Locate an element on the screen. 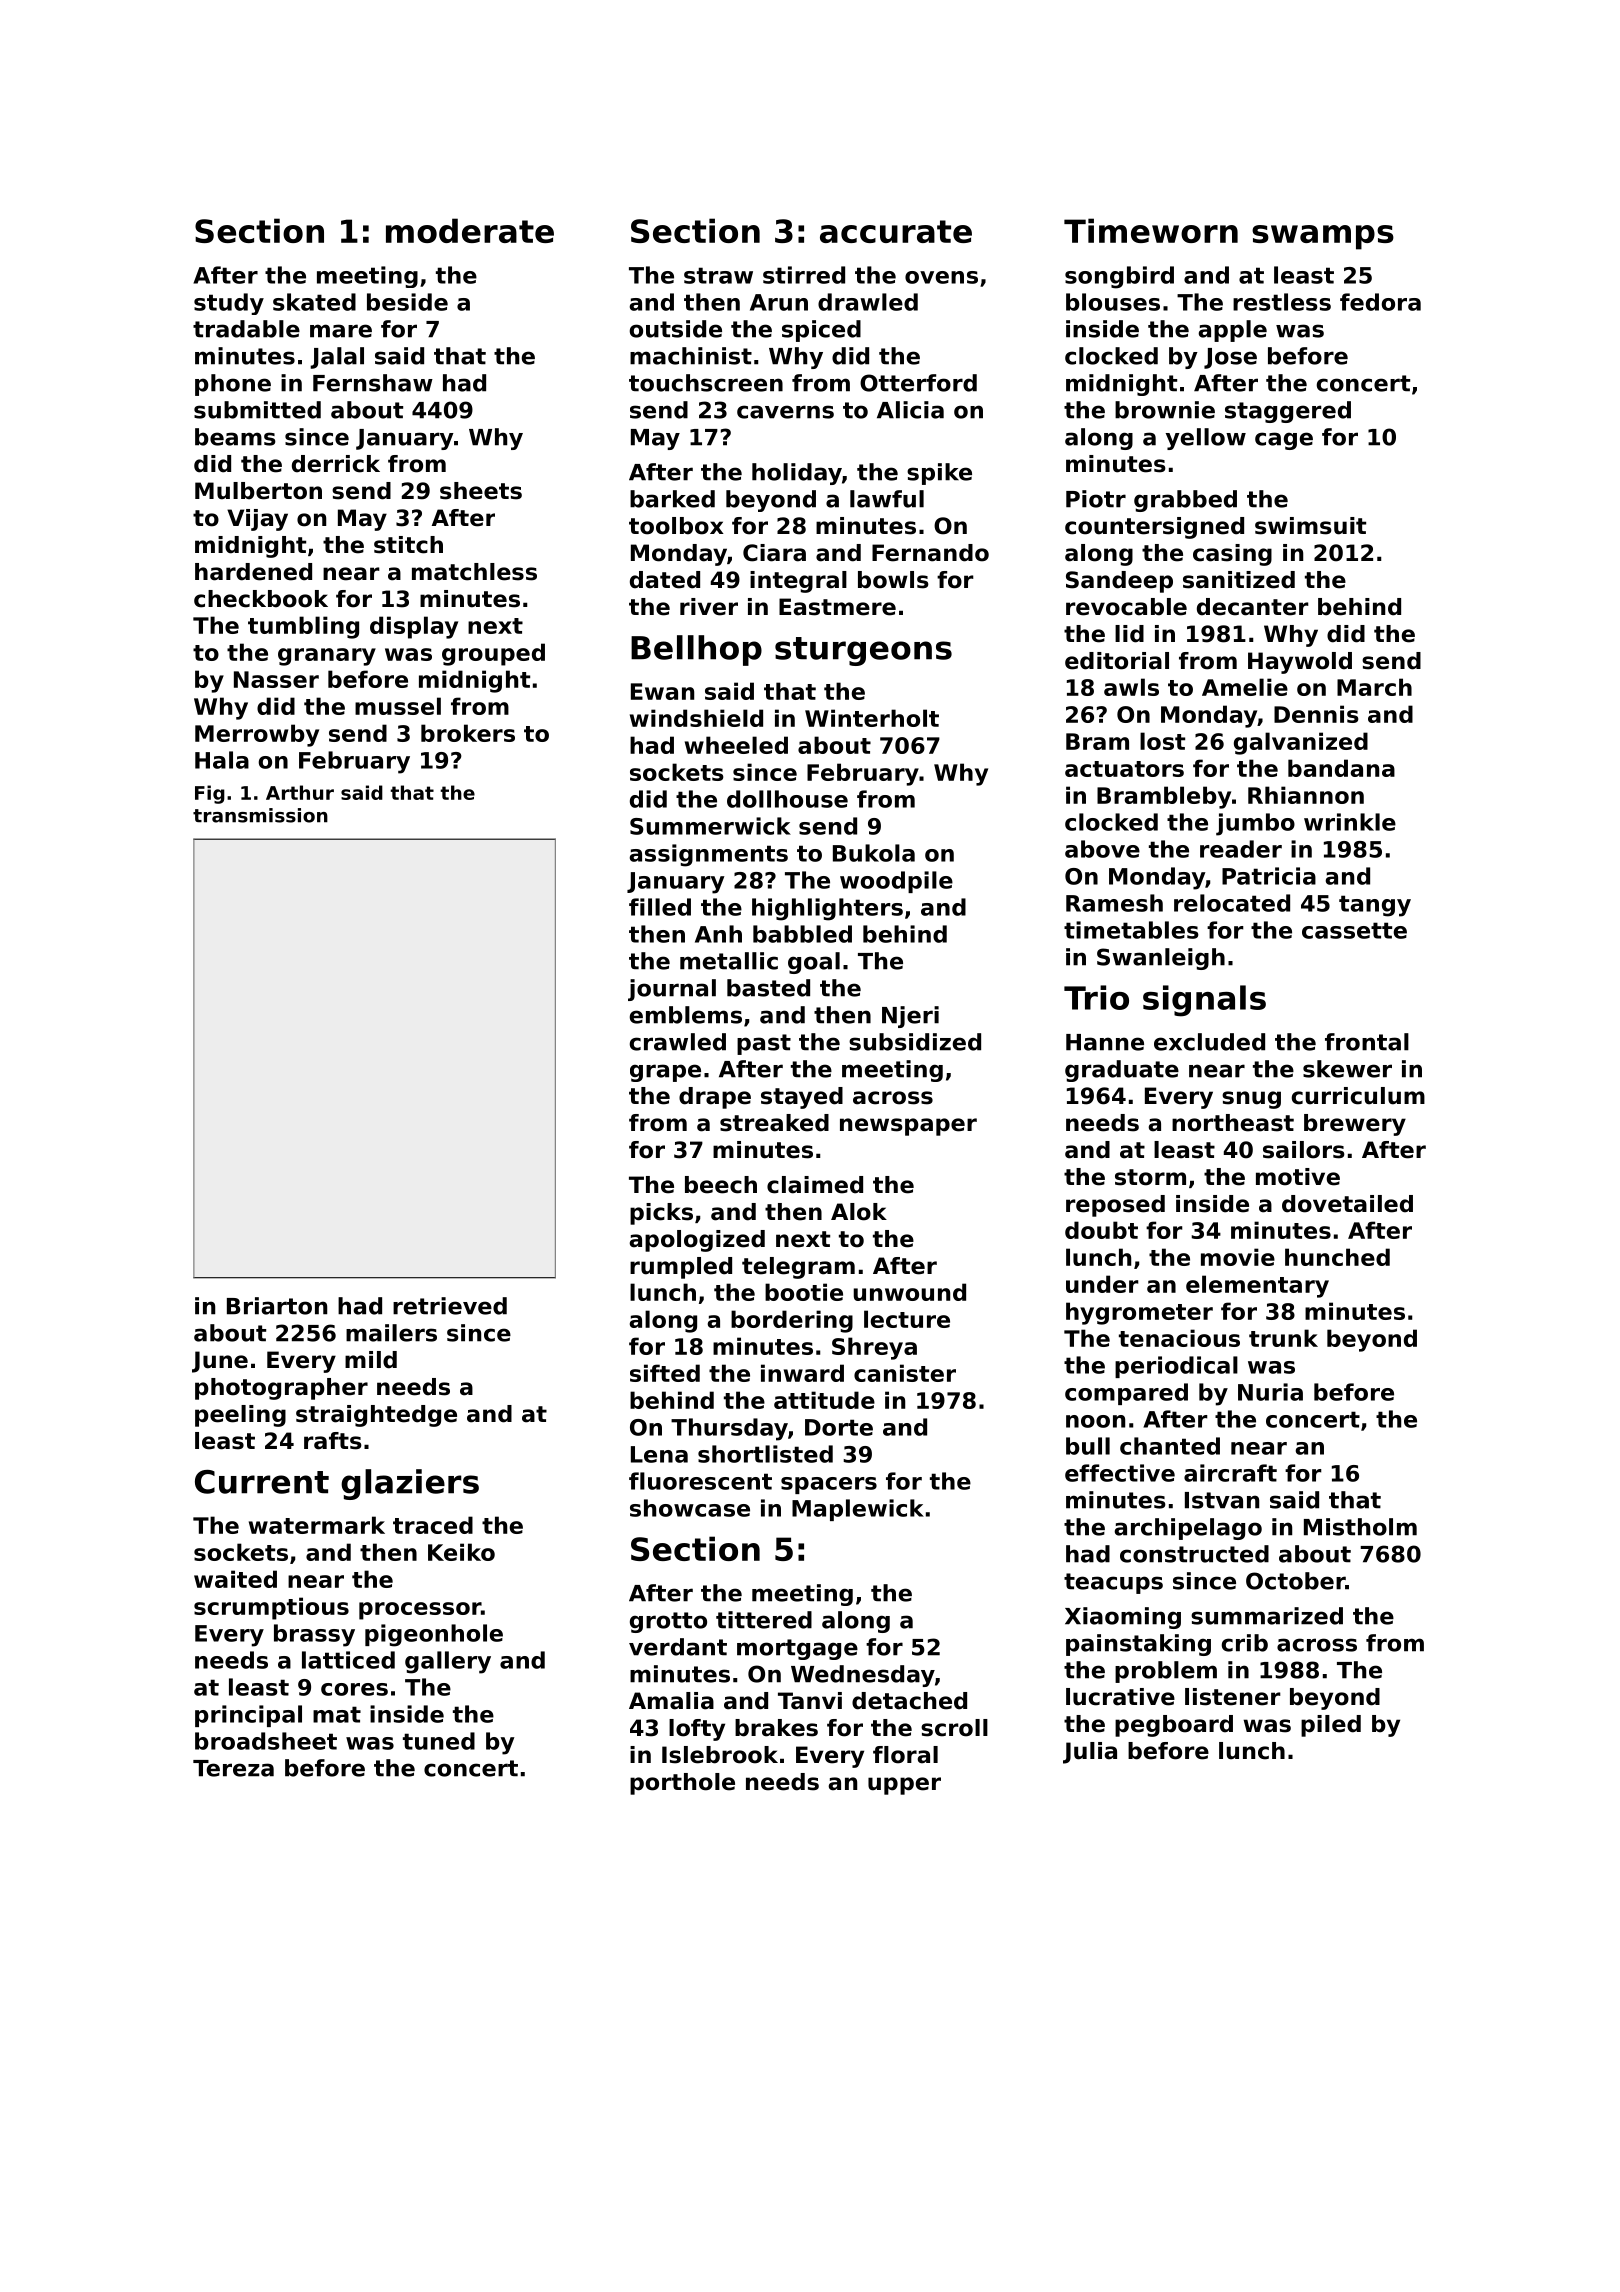  straw is located at coordinates (718, 275).
